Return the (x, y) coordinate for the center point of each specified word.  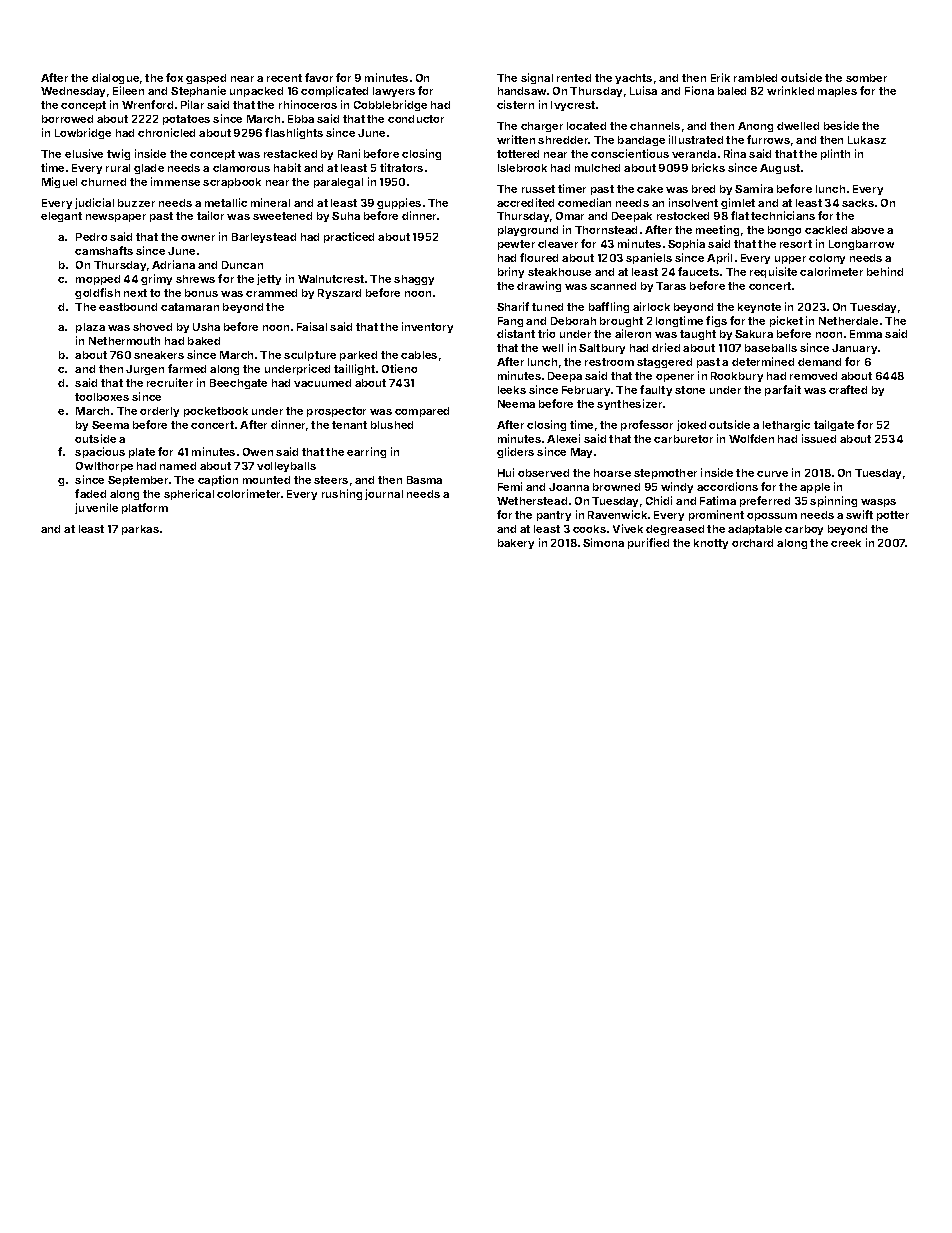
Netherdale (848, 321)
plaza (90, 328)
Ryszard (339, 294)
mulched (597, 168)
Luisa (643, 90)
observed (543, 473)
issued (819, 438)
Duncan (242, 265)
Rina (735, 153)
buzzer (136, 203)
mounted (266, 480)
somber (866, 78)
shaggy (414, 280)
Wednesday (73, 92)
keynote (759, 308)
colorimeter (248, 493)
